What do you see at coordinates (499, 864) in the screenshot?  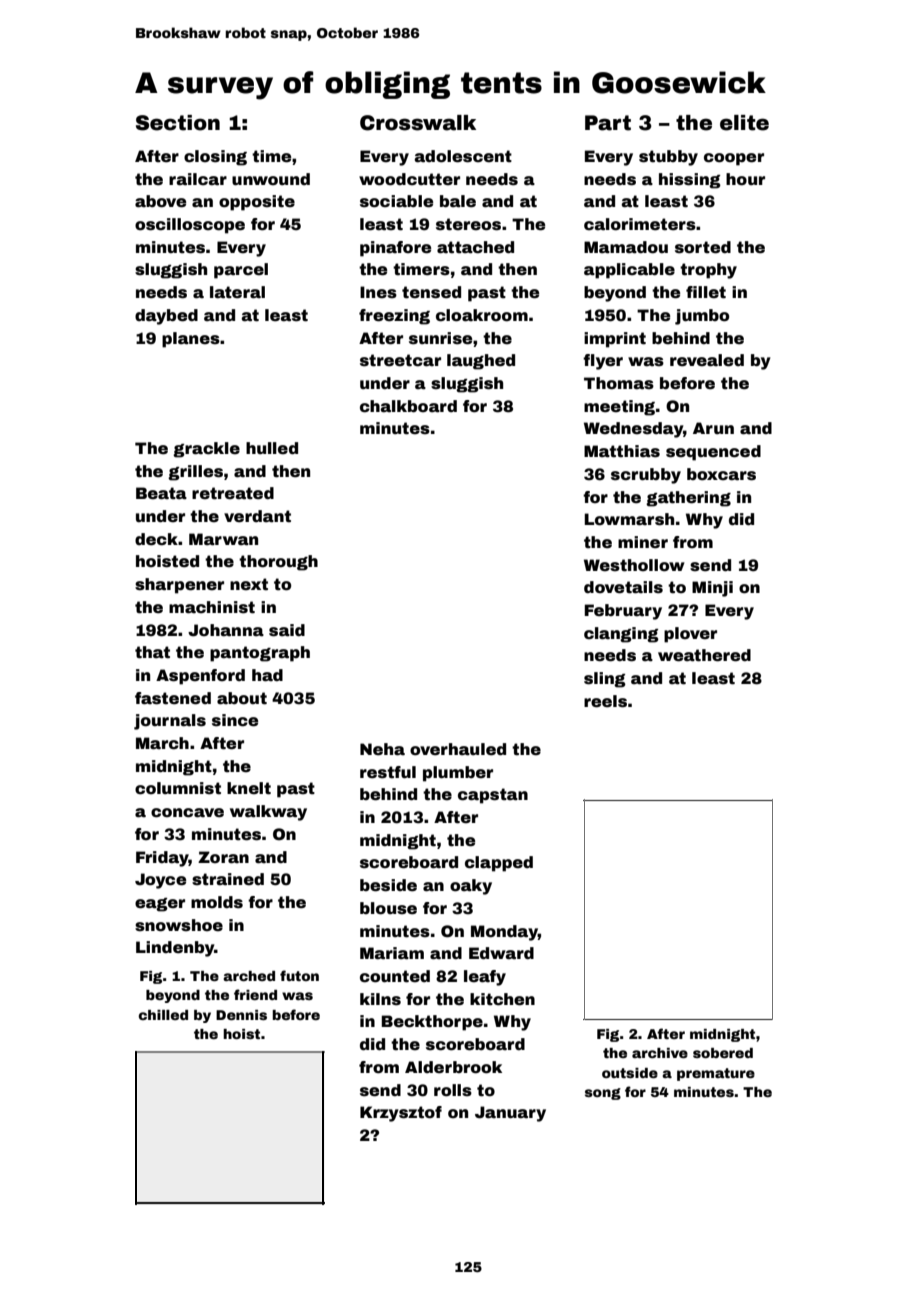 I see `clapped` at bounding box center [499, 864].
